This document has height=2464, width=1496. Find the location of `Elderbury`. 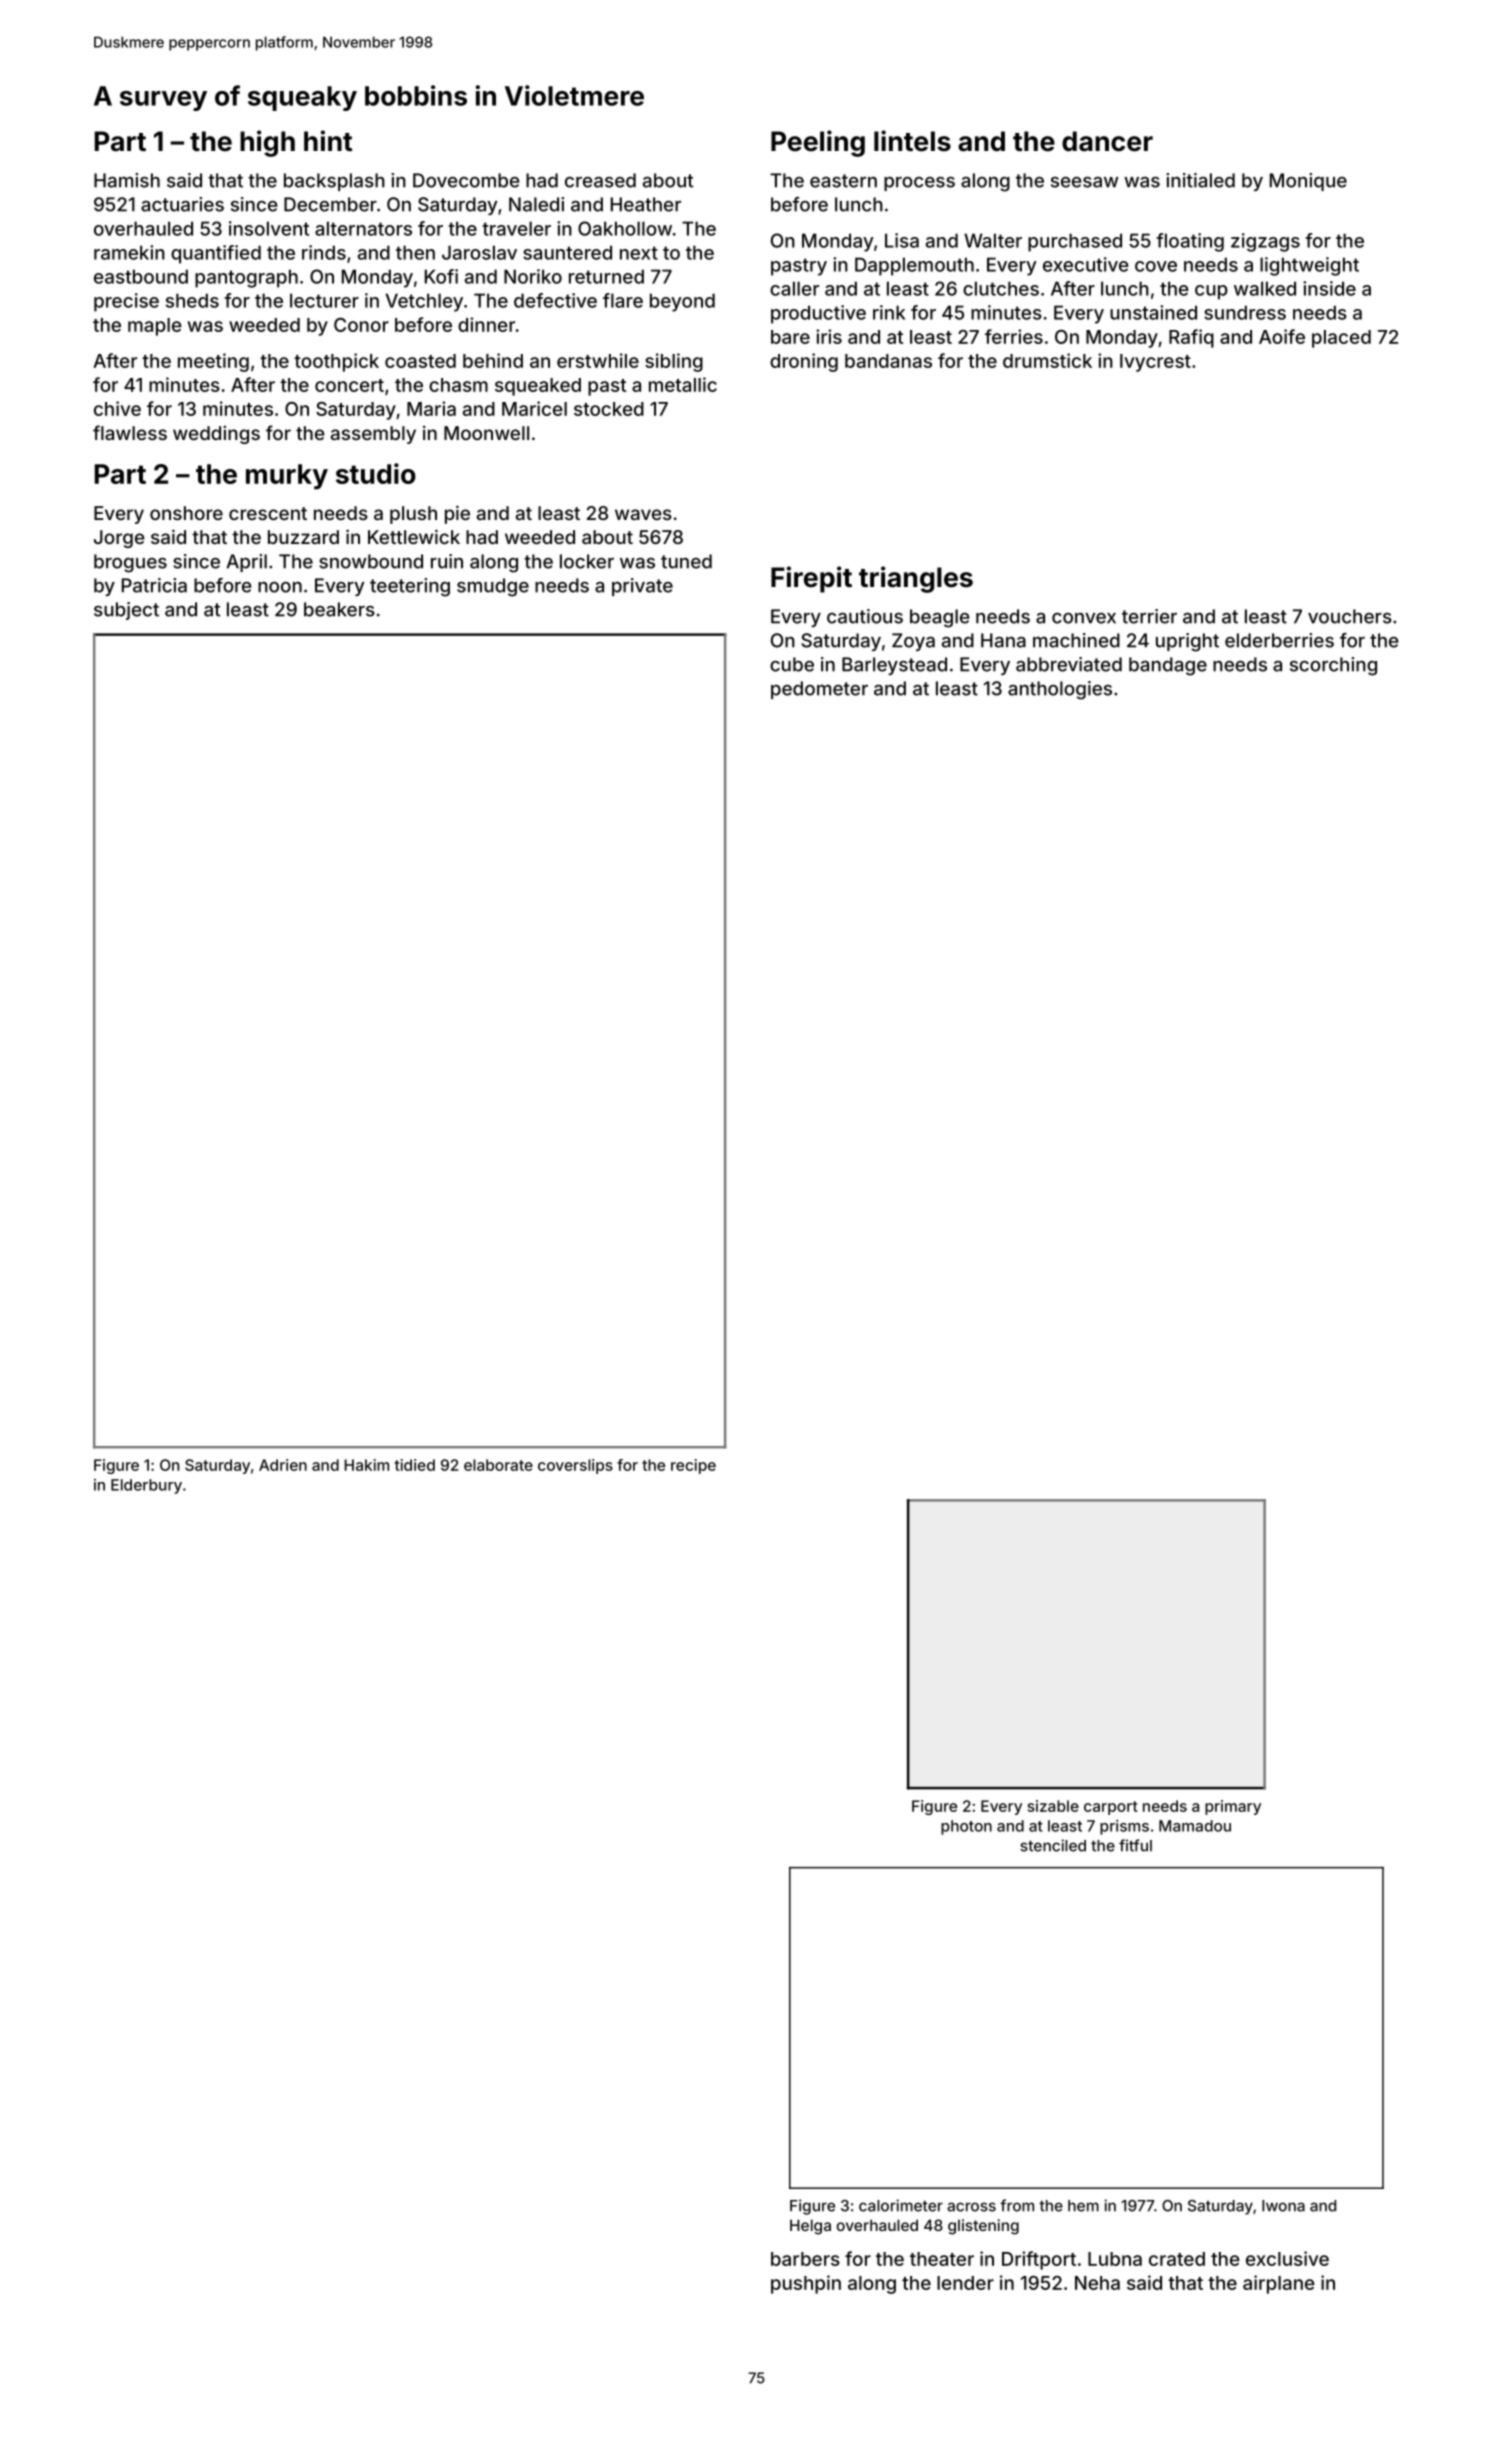

Elderbury is located at coordinates (146, 1486).
